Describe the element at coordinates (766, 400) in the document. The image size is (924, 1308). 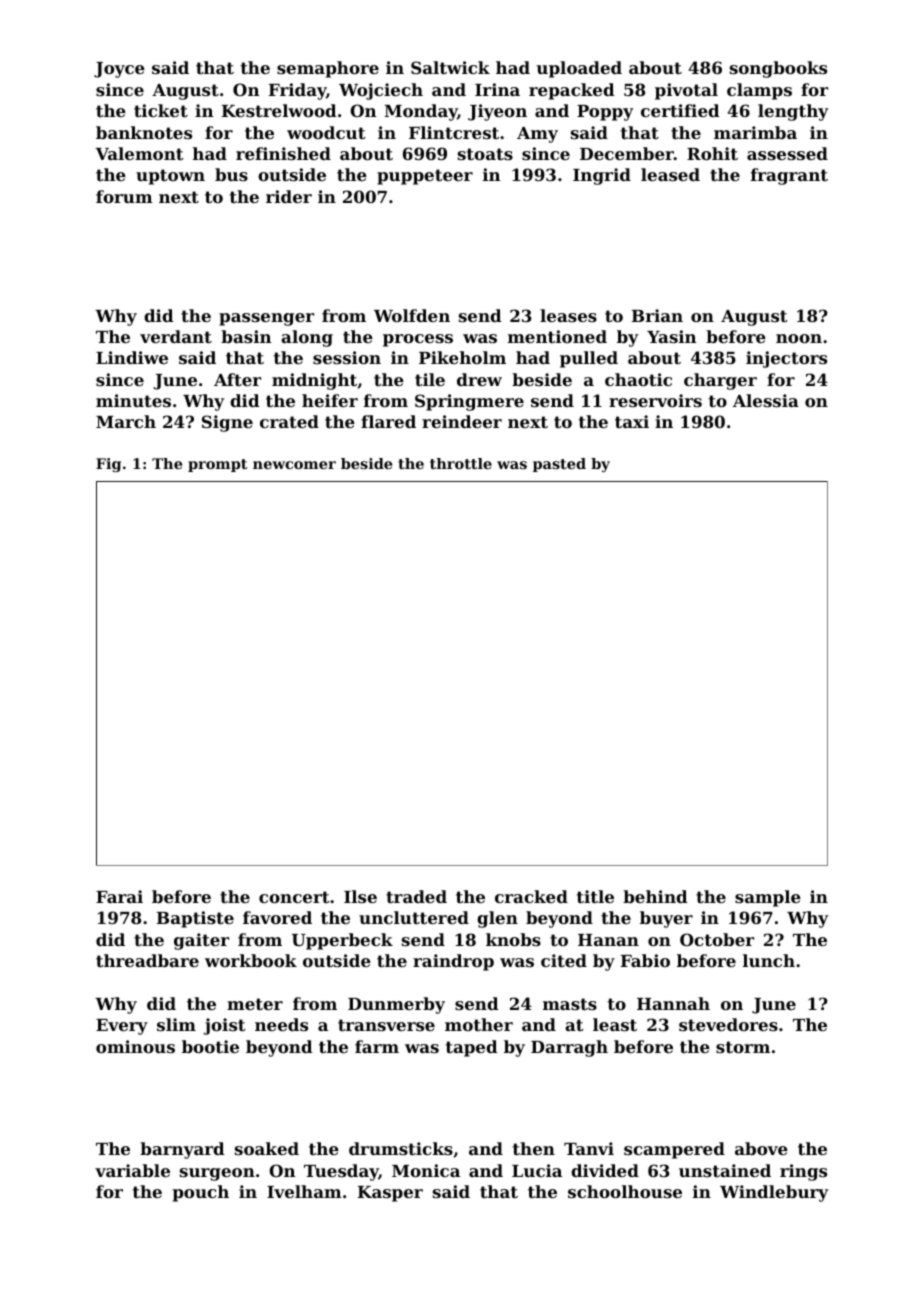
I see `Alessia` at that location.
